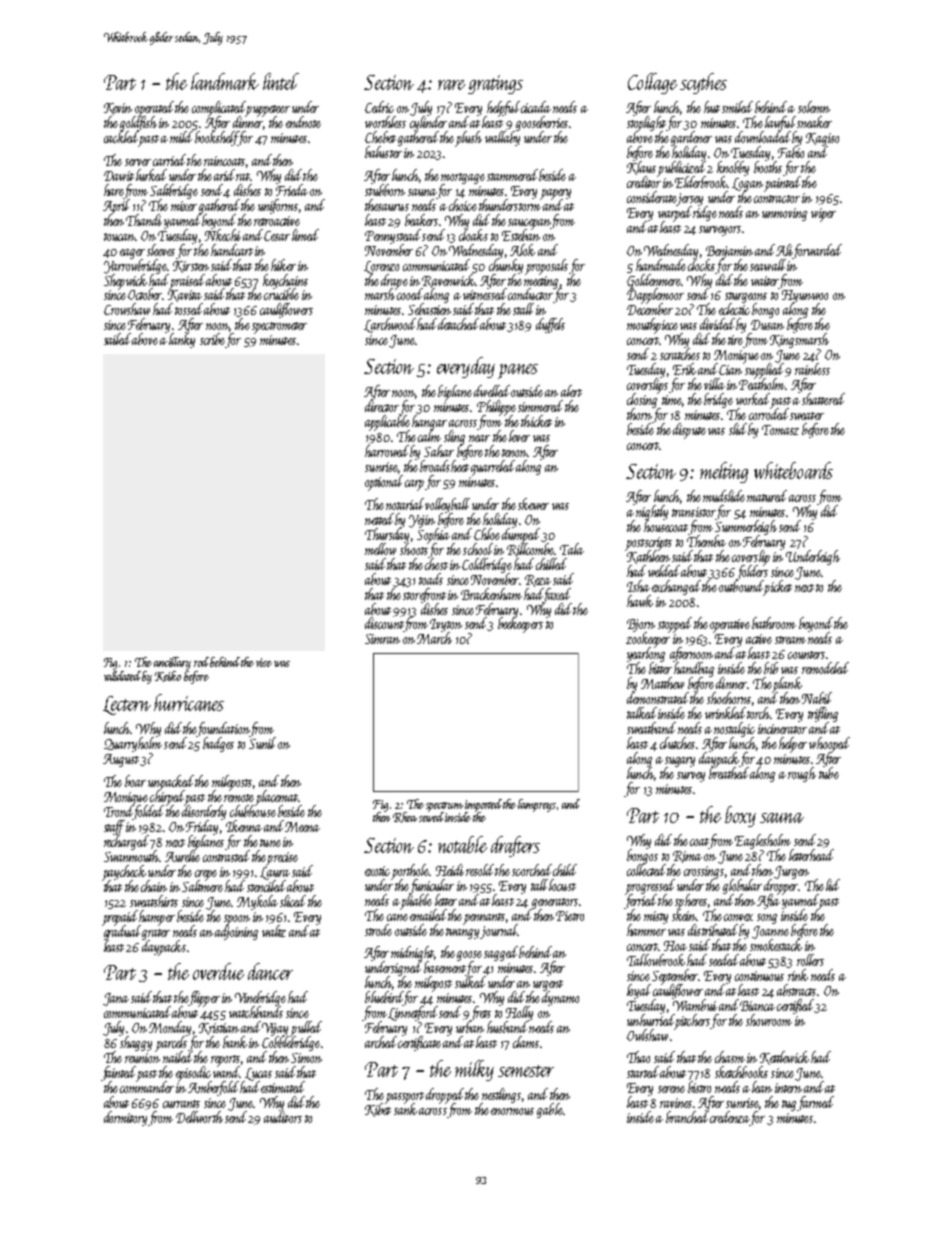  I want to click on dispute, so click(689, 431).
